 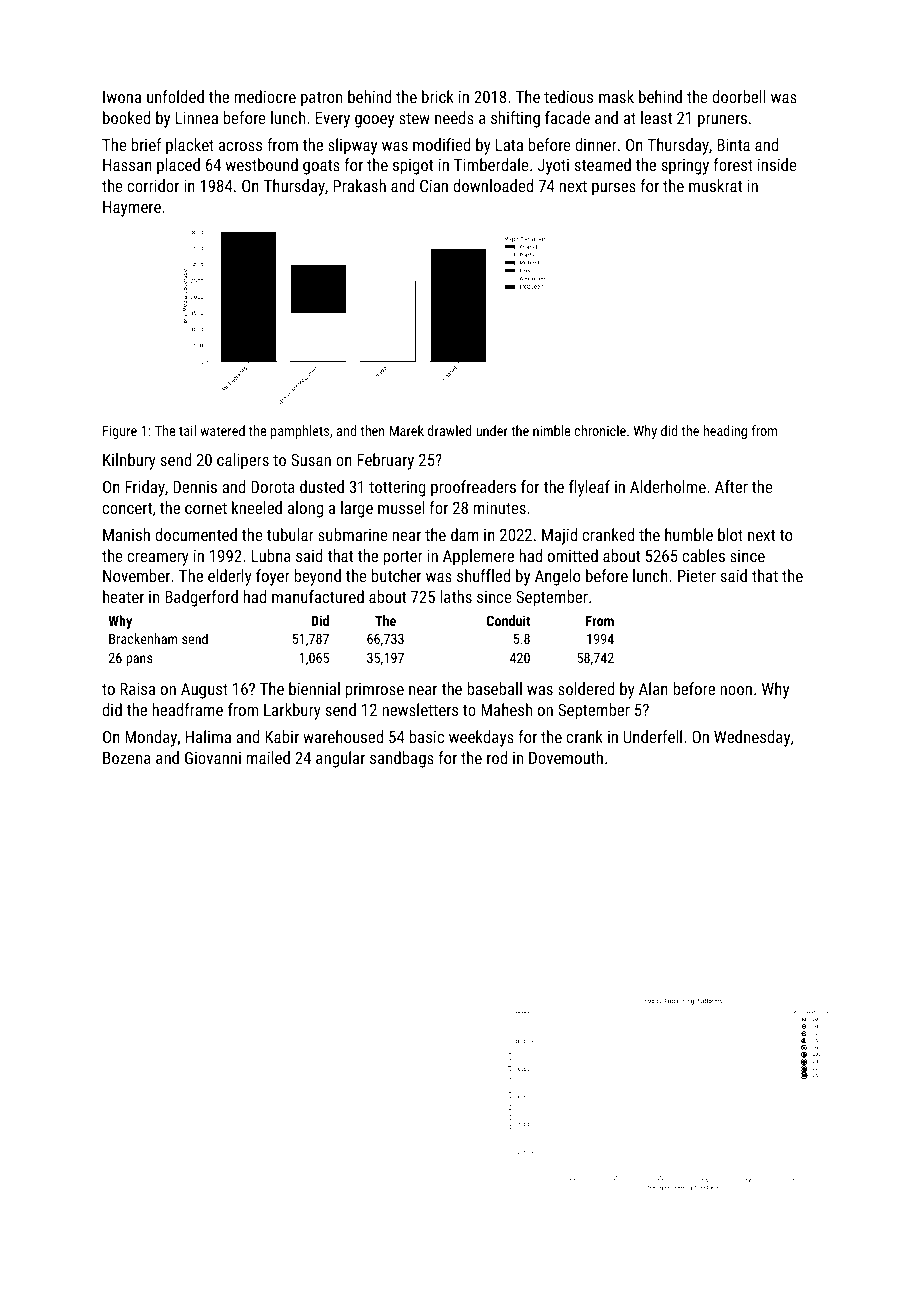 I want to click on cornet, so click(x=206, y=508).
